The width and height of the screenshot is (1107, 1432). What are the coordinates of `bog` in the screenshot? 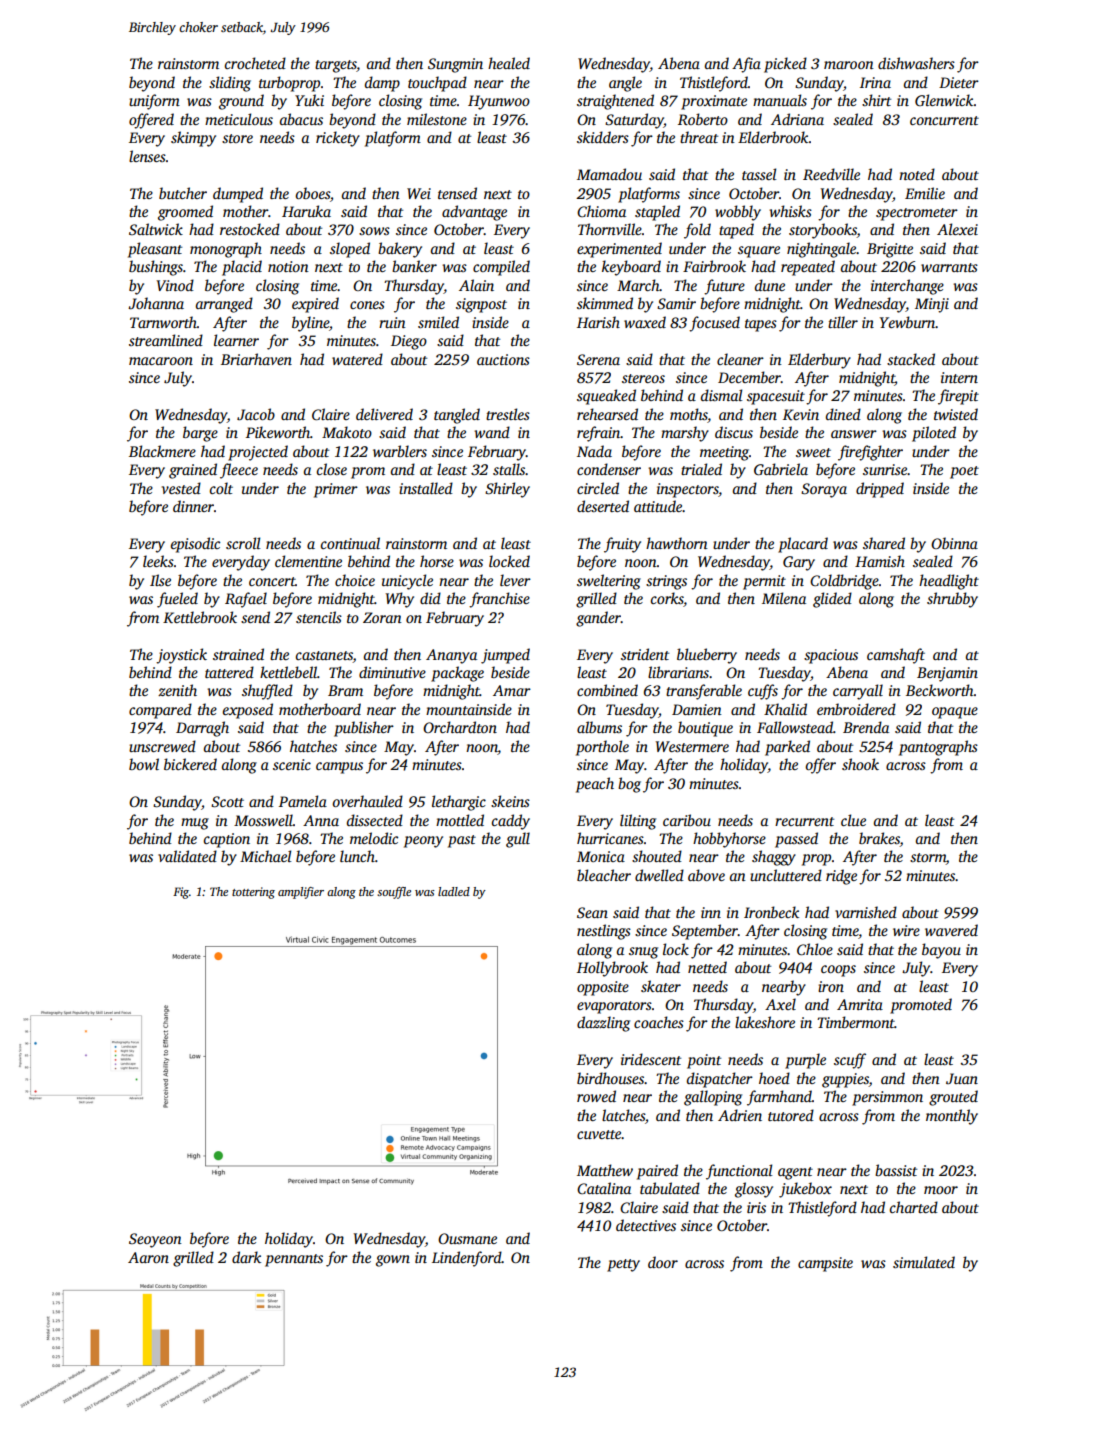 It's located at (629, 785).
